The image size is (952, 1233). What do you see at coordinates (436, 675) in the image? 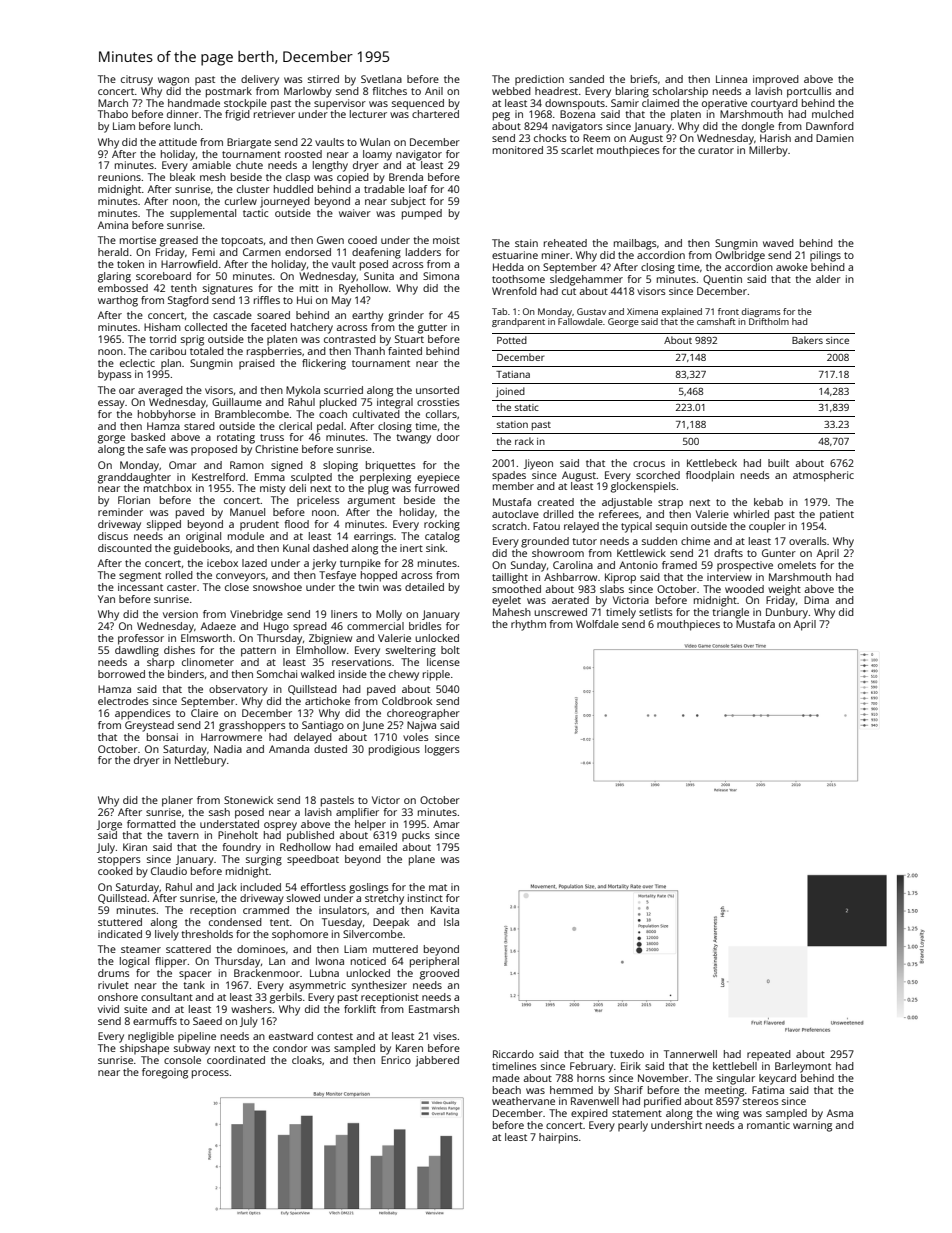
I see `ripple` at bounding box center [436, 675].
